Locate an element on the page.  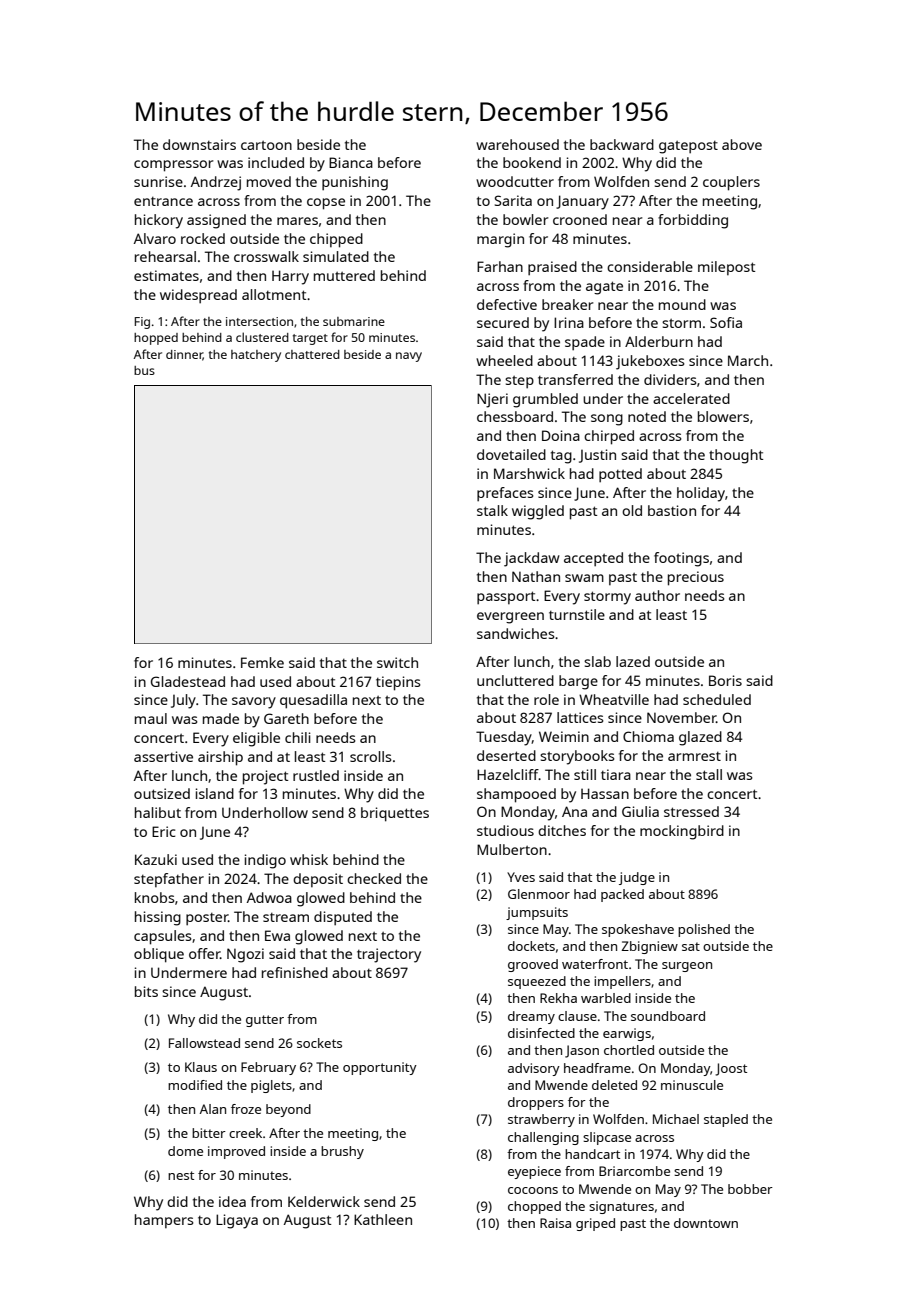
backward is located at coordinates (622, 144).
